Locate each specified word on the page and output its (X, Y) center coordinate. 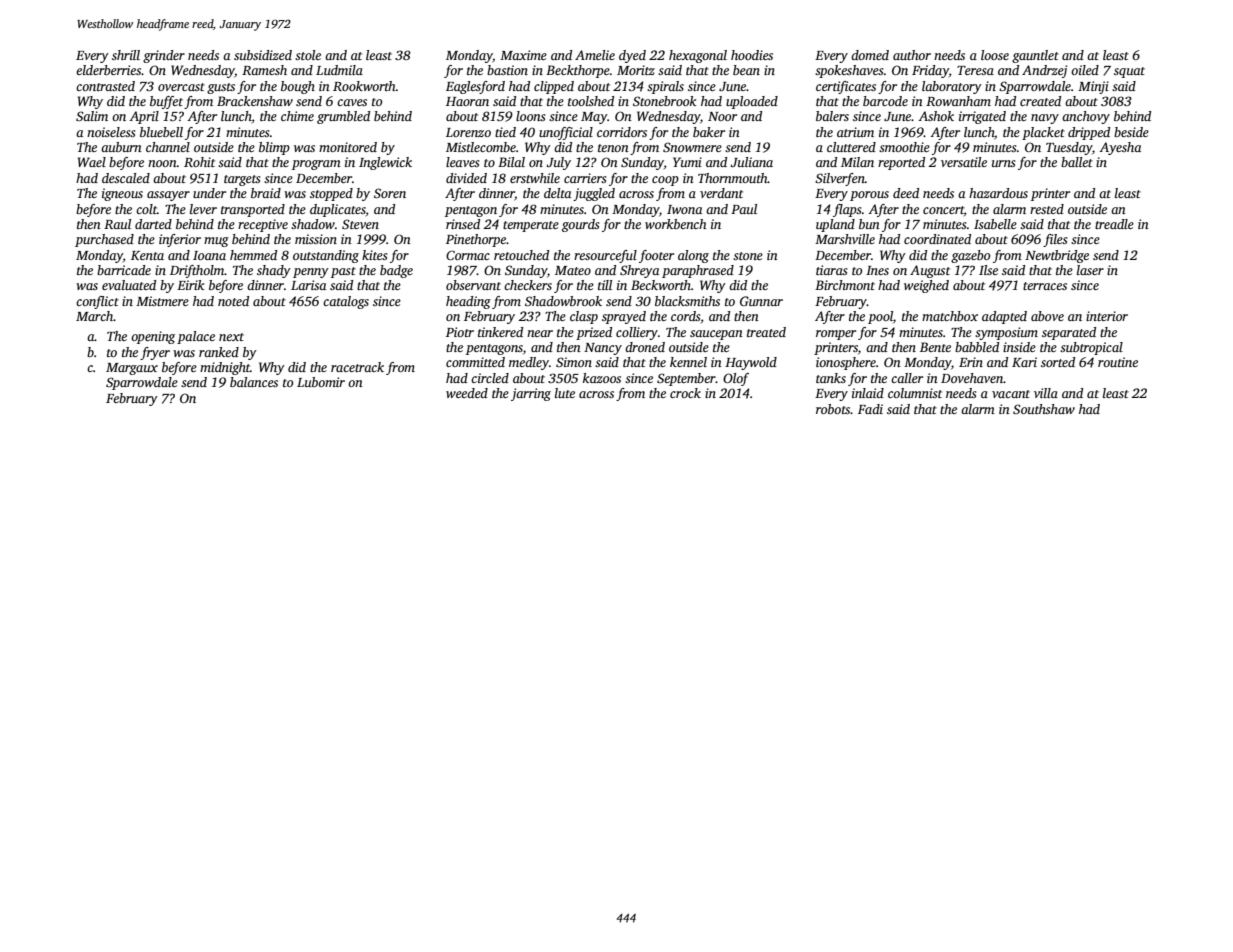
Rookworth (364, 86)
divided (466, 178)
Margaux (132, 369)
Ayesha (1120, 148)
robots (833, 409)
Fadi (870, 409)
